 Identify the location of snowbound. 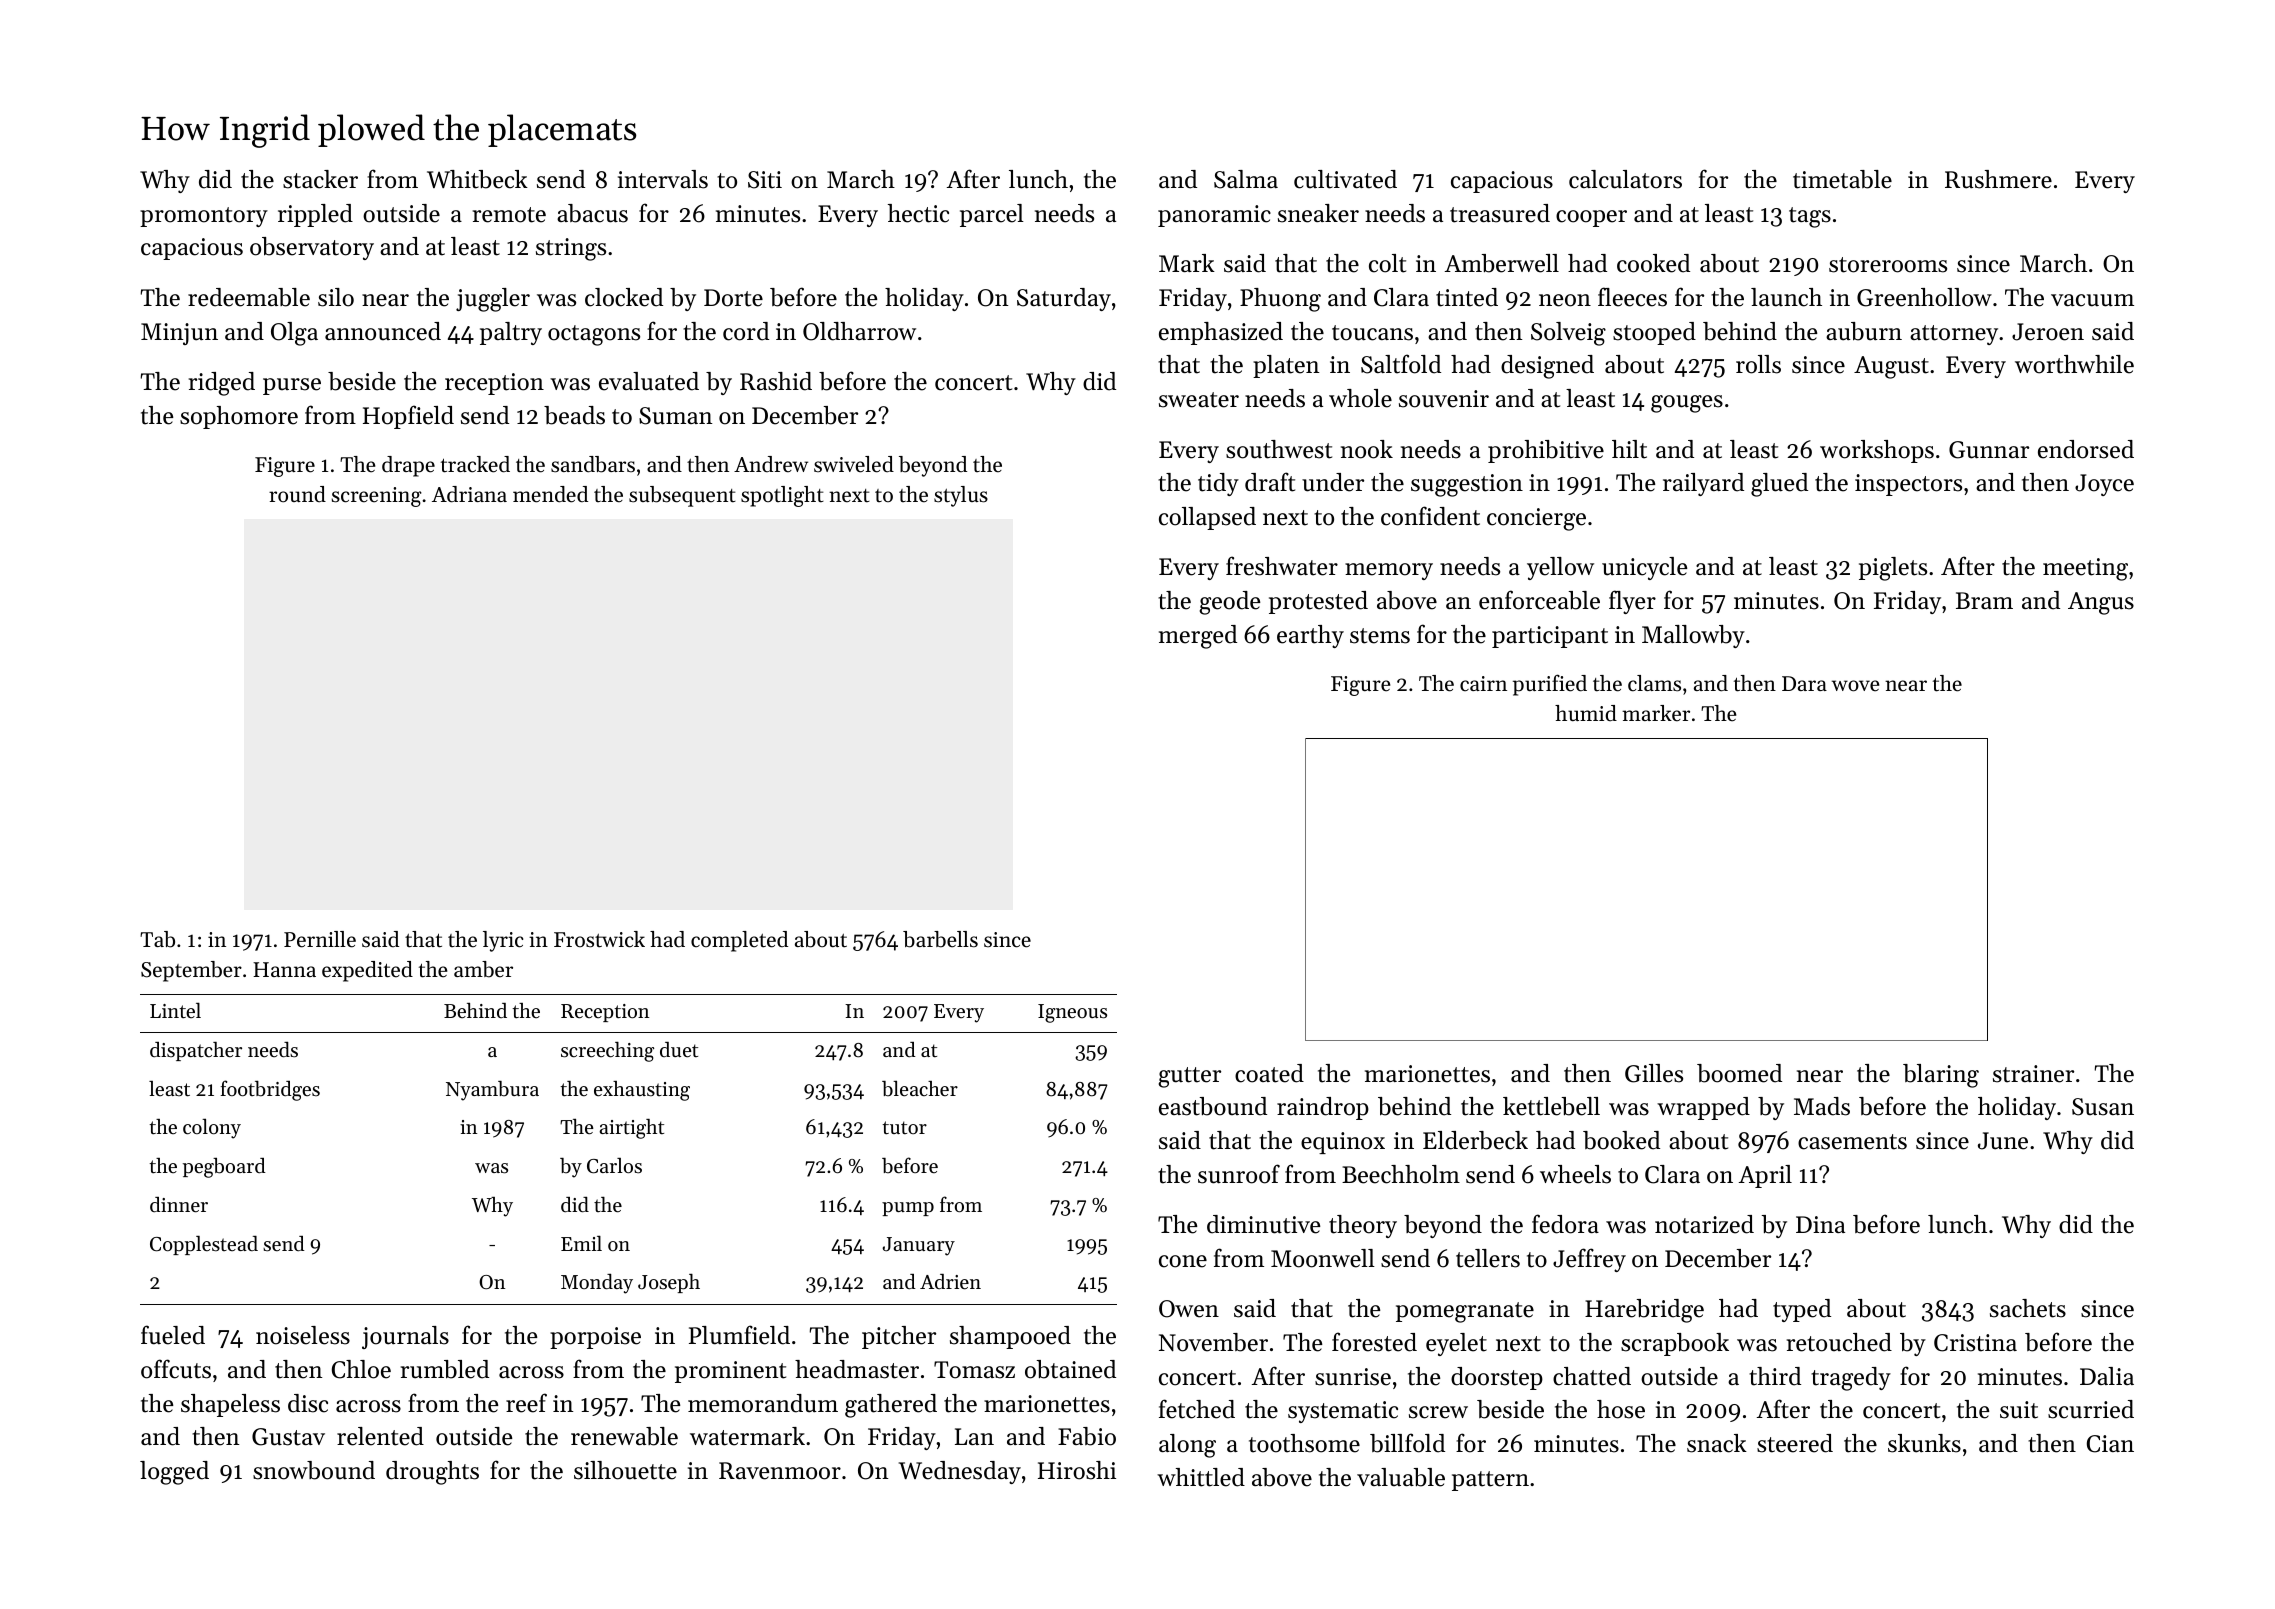
(314, 1470).
